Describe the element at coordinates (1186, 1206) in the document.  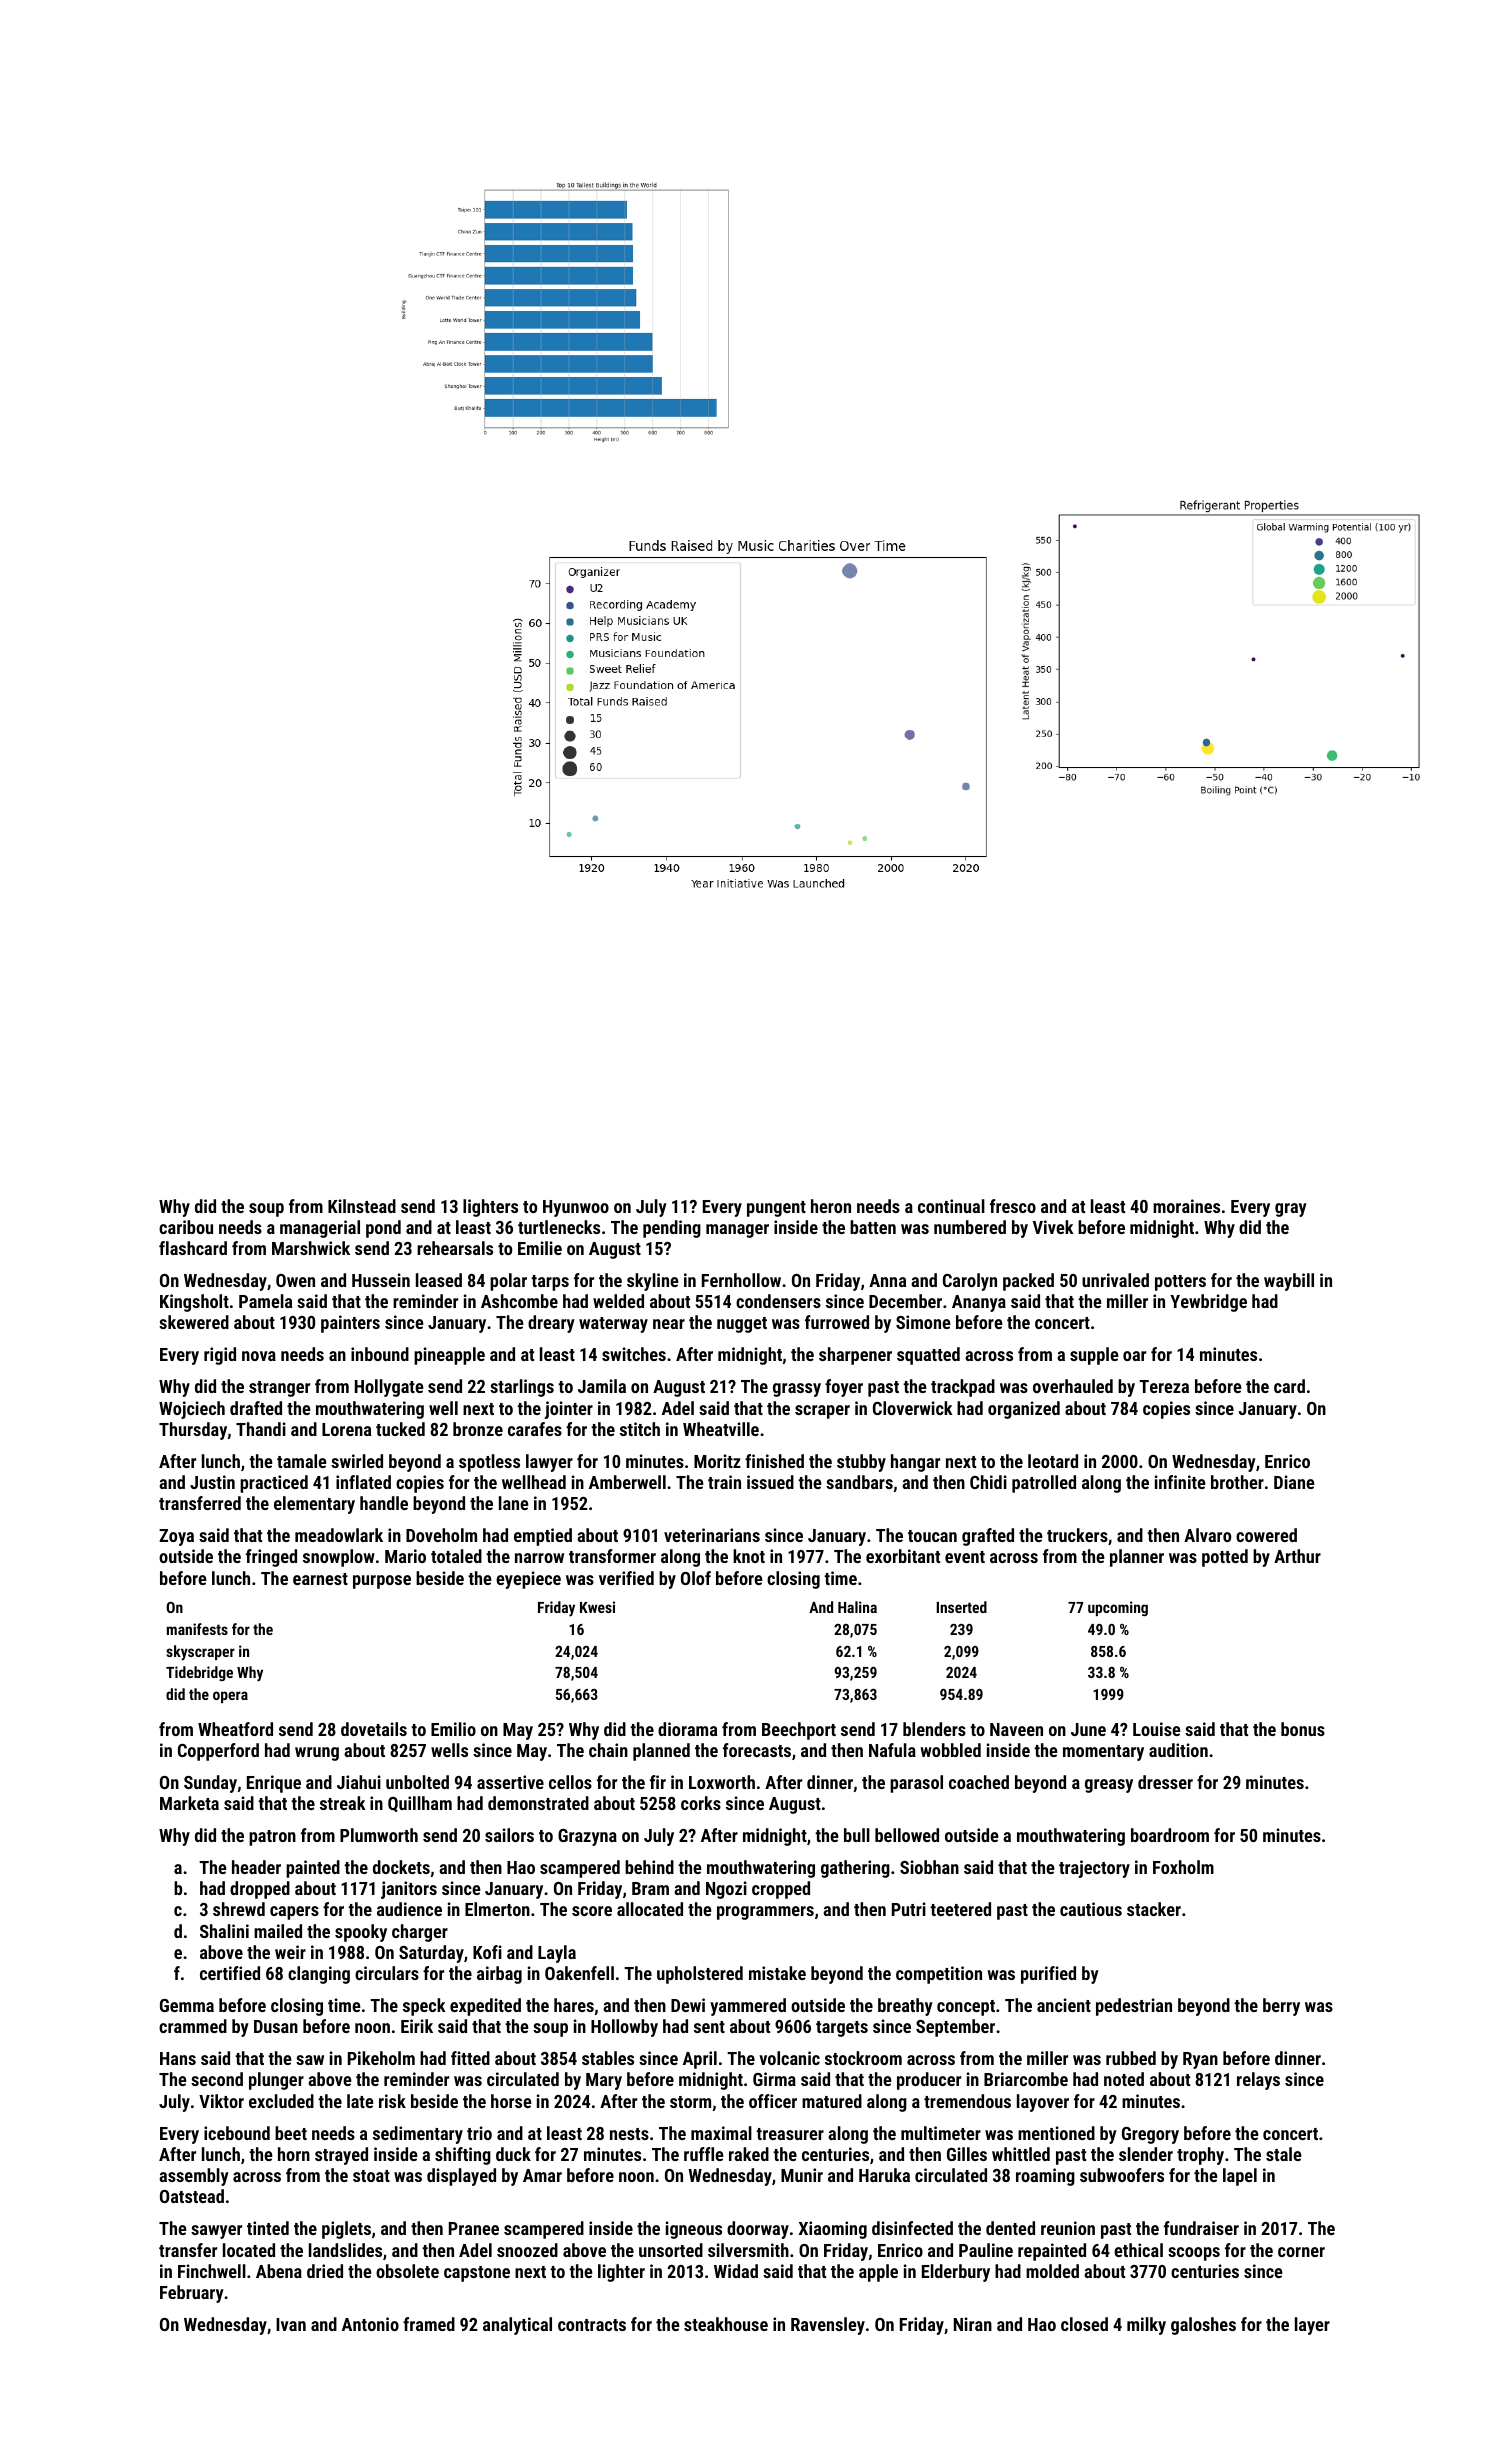
I see `moraines` at that location.
